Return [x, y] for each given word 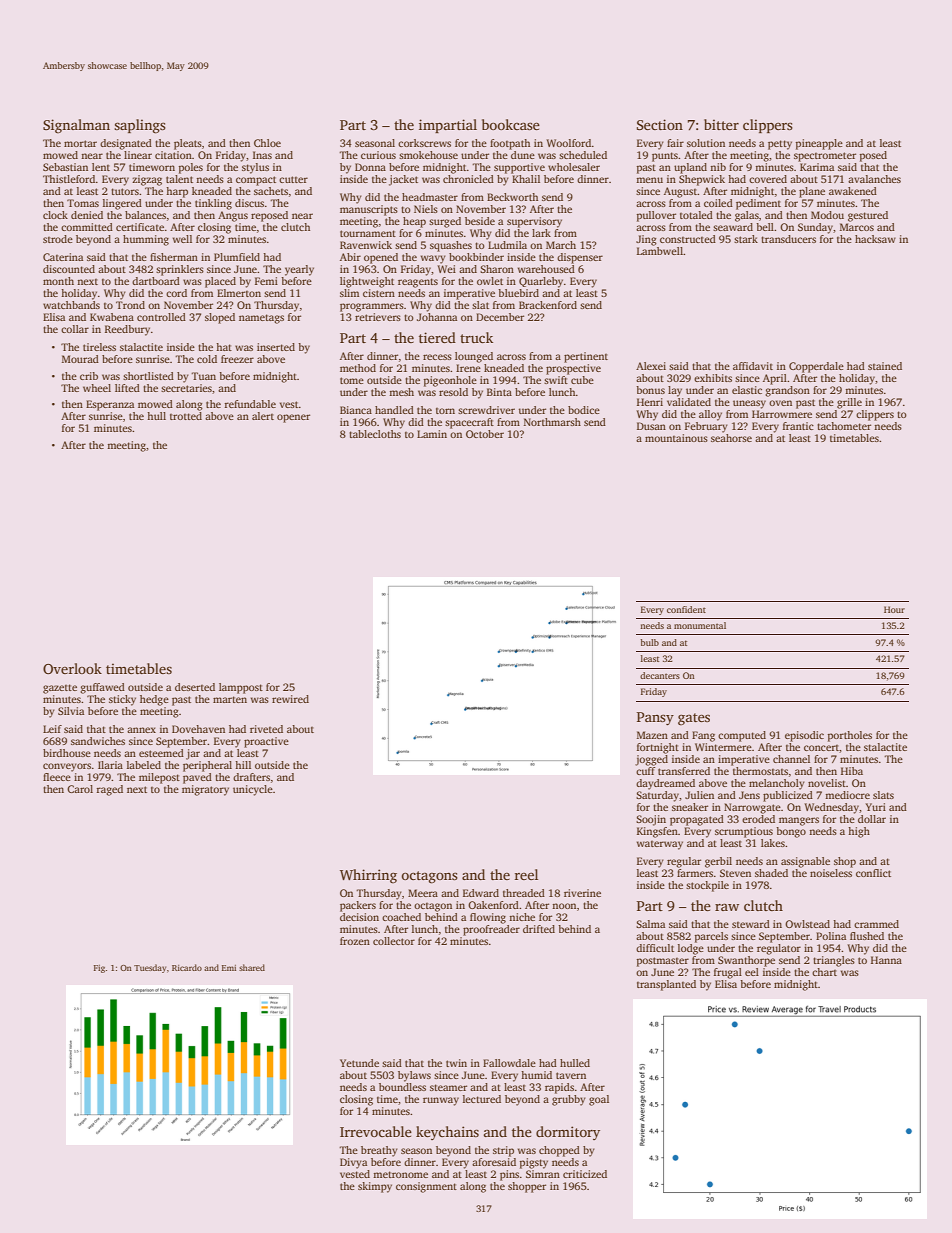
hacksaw [875, 239]
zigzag [147, 180]
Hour [894, 609]
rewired [290, 699]
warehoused [546, 269]
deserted [195, 687]
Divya [353, 1163]
